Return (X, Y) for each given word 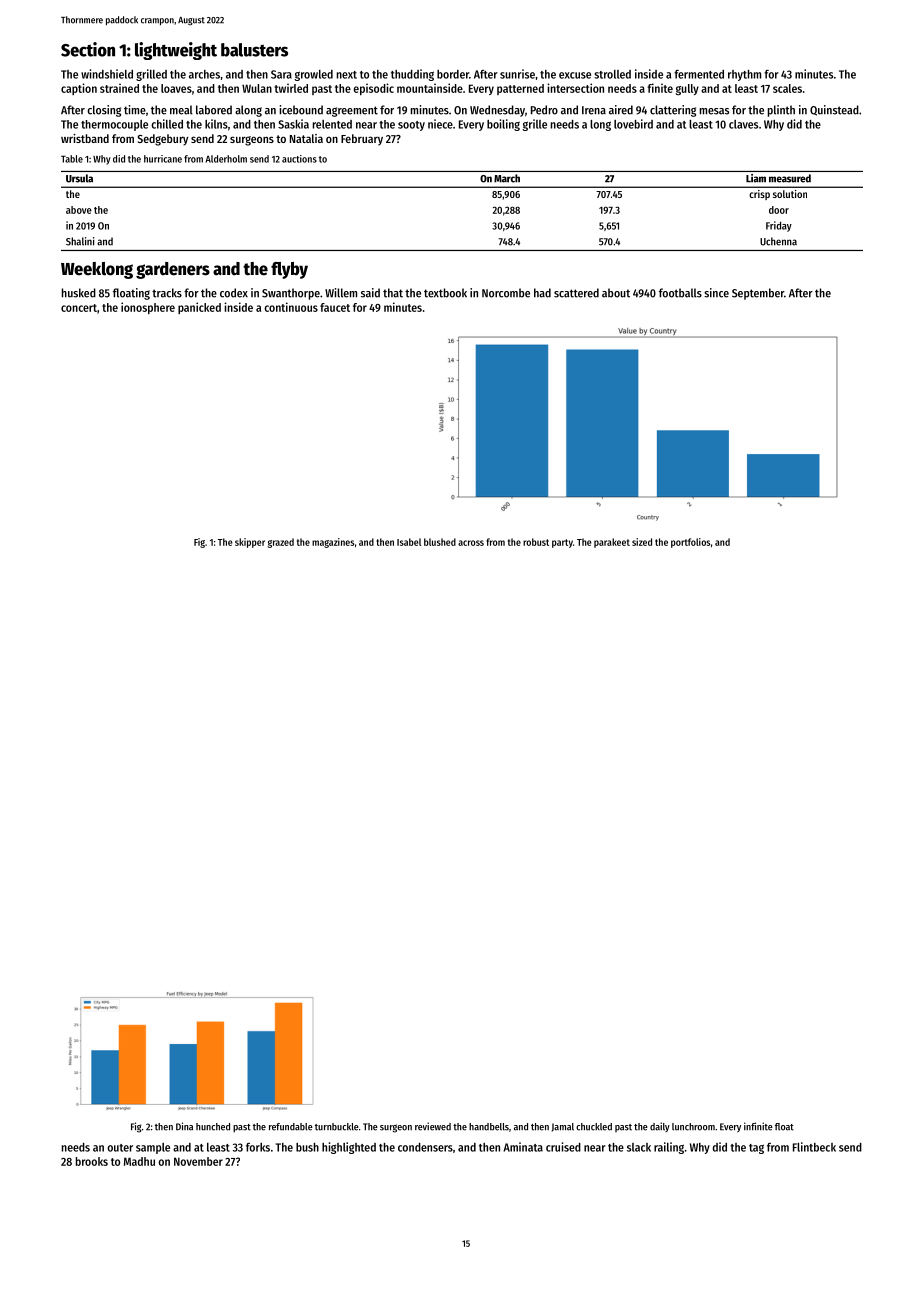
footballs (680, 293)
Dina (184, 1126)
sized (642, 542)
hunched (213, 1127)
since (716, 293)
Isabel (409, 542)
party (562, 543)
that (393, 293)
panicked (199, 308)
